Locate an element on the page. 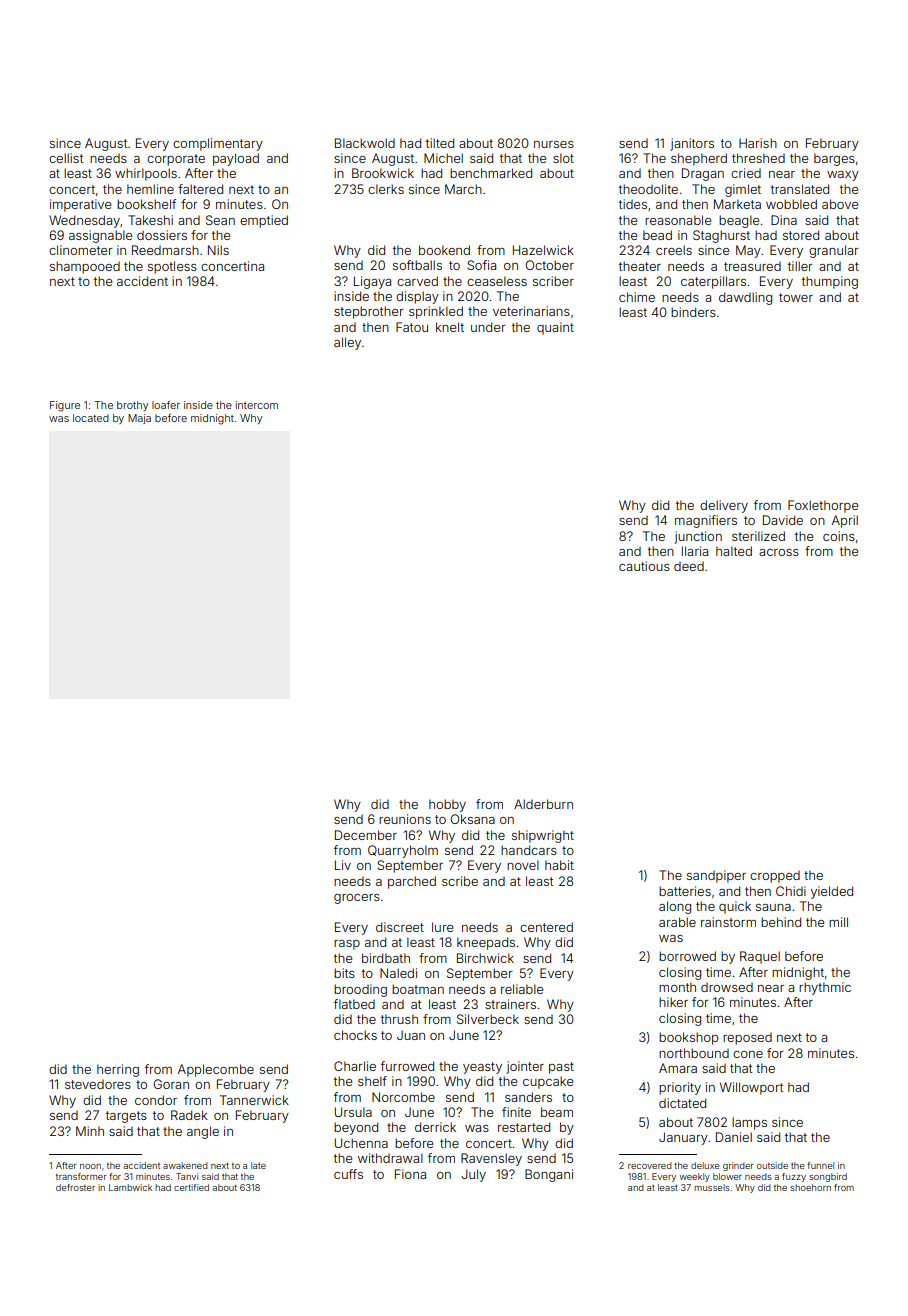  shoehorn is located at coordinates (810, 1187).
